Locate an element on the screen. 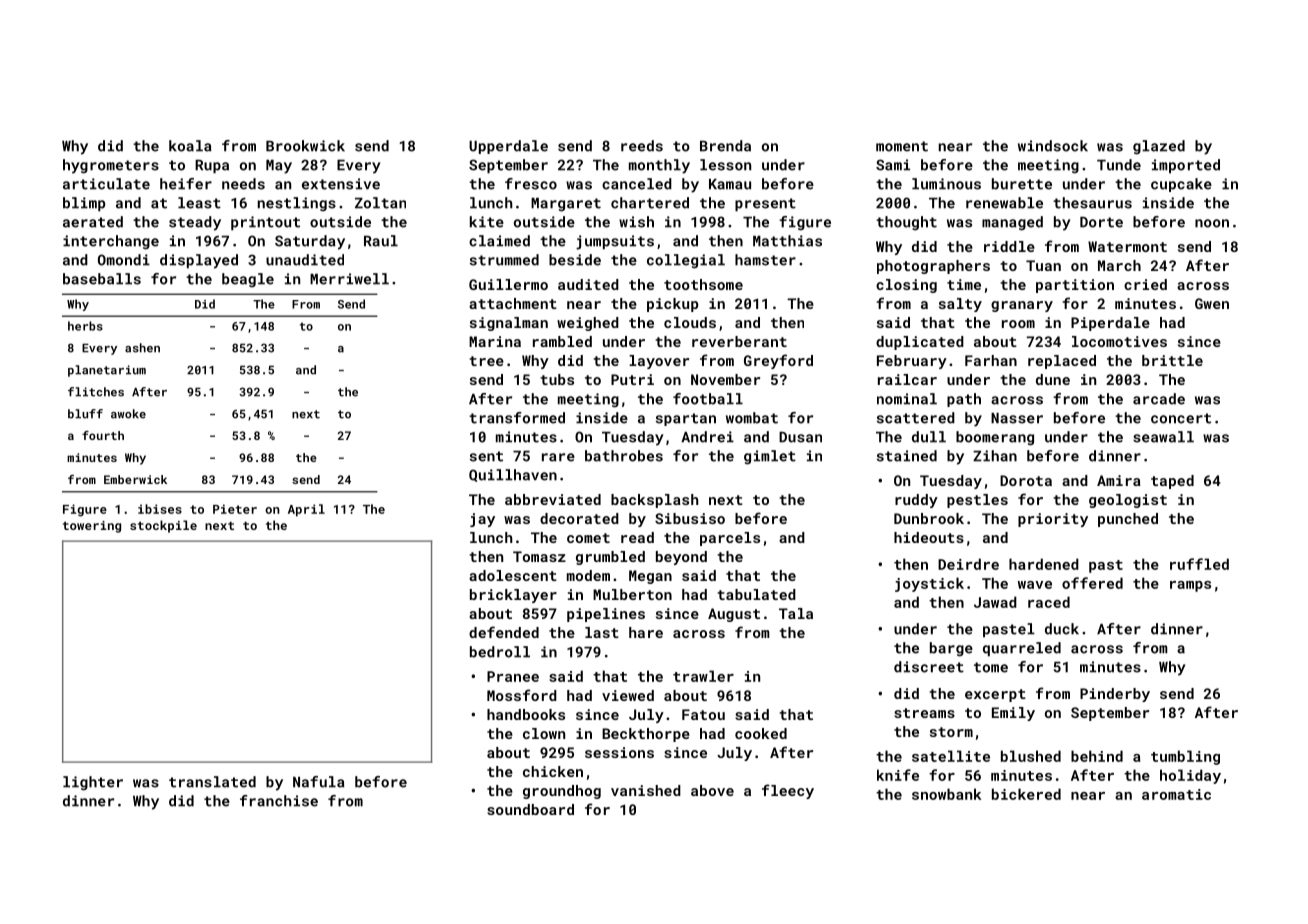 The width and height of the screenshot is (1308, 924). moment is located at coordinates (902, 146).
